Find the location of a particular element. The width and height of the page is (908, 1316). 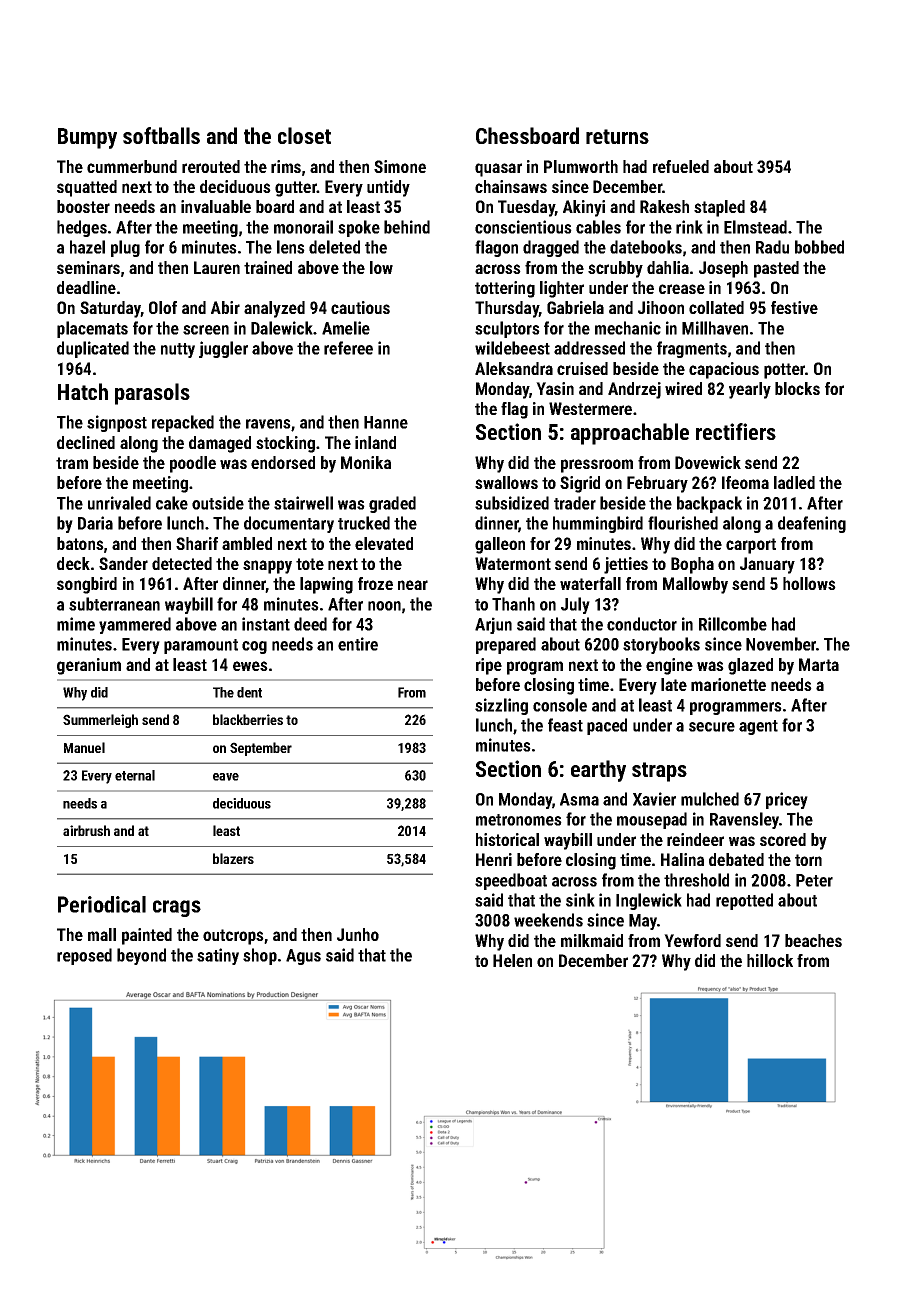

sculptors is located at coordinates (507, 329).
